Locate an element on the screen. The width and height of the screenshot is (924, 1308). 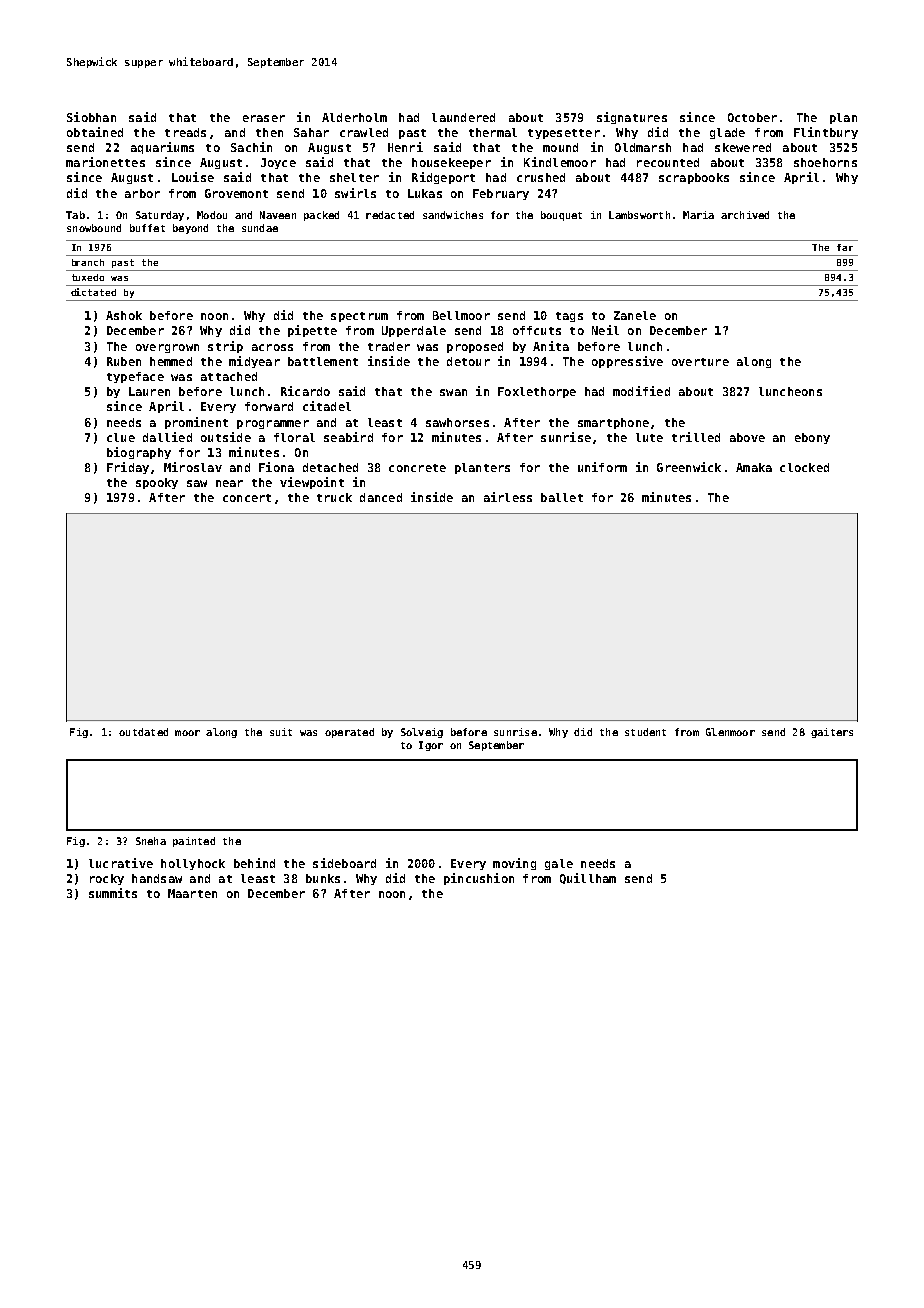
tags is located at coordinates (569, 317).
